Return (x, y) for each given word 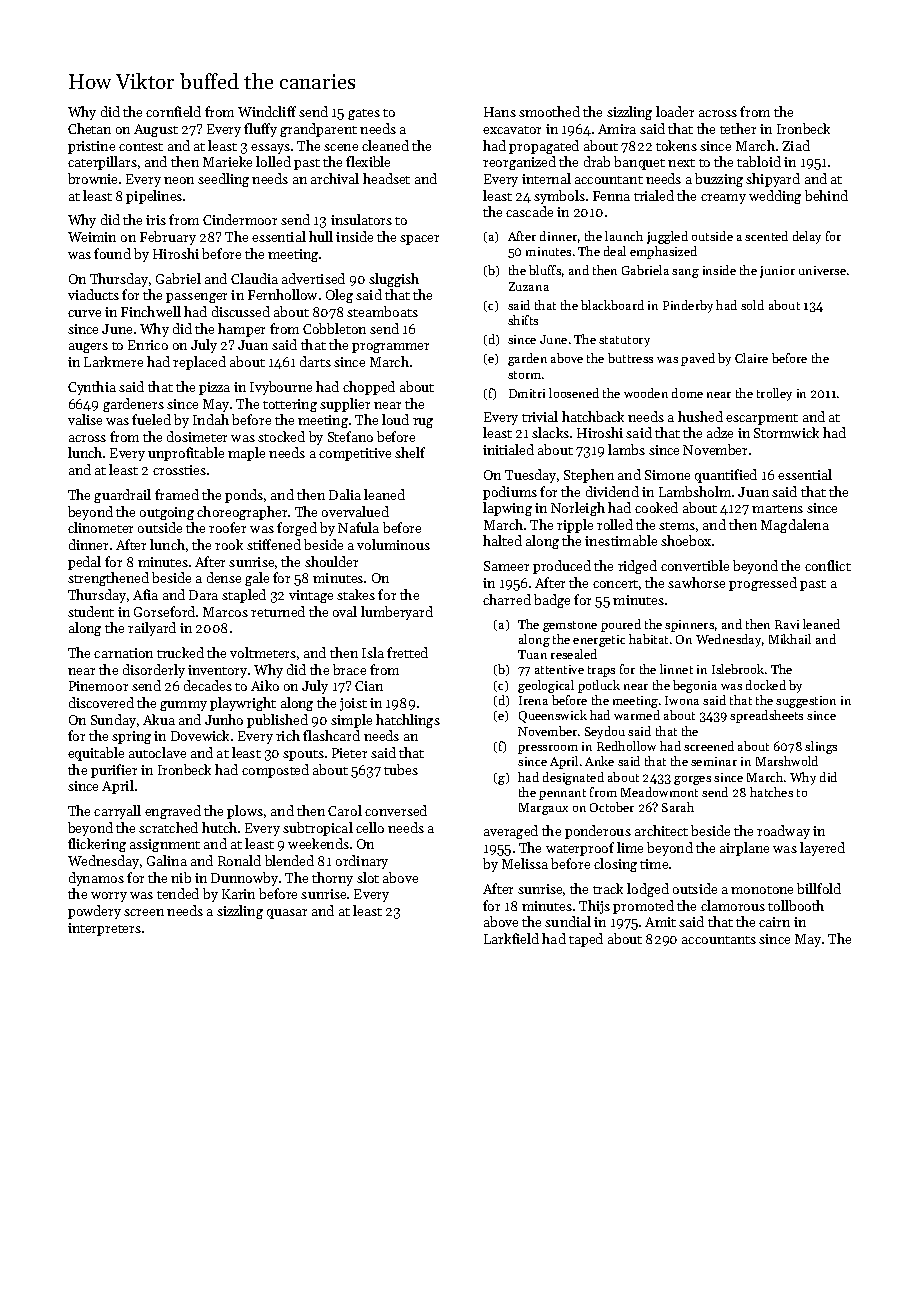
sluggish (394, 280)
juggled (667, 237)
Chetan (89, 128)
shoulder (331, 561)
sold (752, 305)
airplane (744, 849)
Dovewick (200, 735)
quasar (287, 914)
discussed (241, 311)
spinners (689, 626)
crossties (179, 470)
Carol (345, 810)
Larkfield (511, 938)
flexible (368, 161)
